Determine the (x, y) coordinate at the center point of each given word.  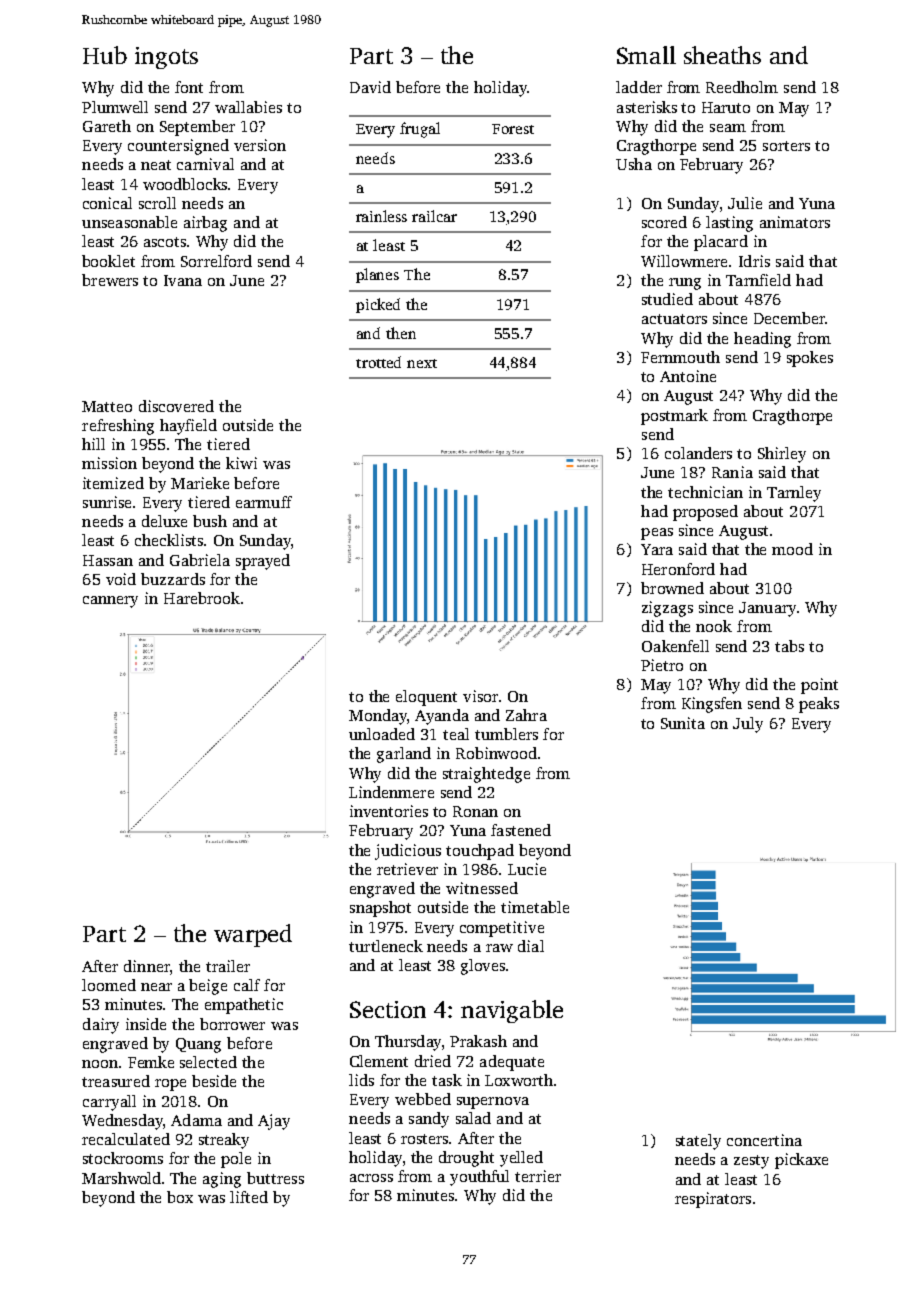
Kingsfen (712, 705)
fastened (521, 830)
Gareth (107, 126)
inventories (389, 811)
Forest (513, 129)
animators (795, 222)
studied (667, 299)
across (371, 1178)
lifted (249, 1197)
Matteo (107, 406)
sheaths (722, 55)
